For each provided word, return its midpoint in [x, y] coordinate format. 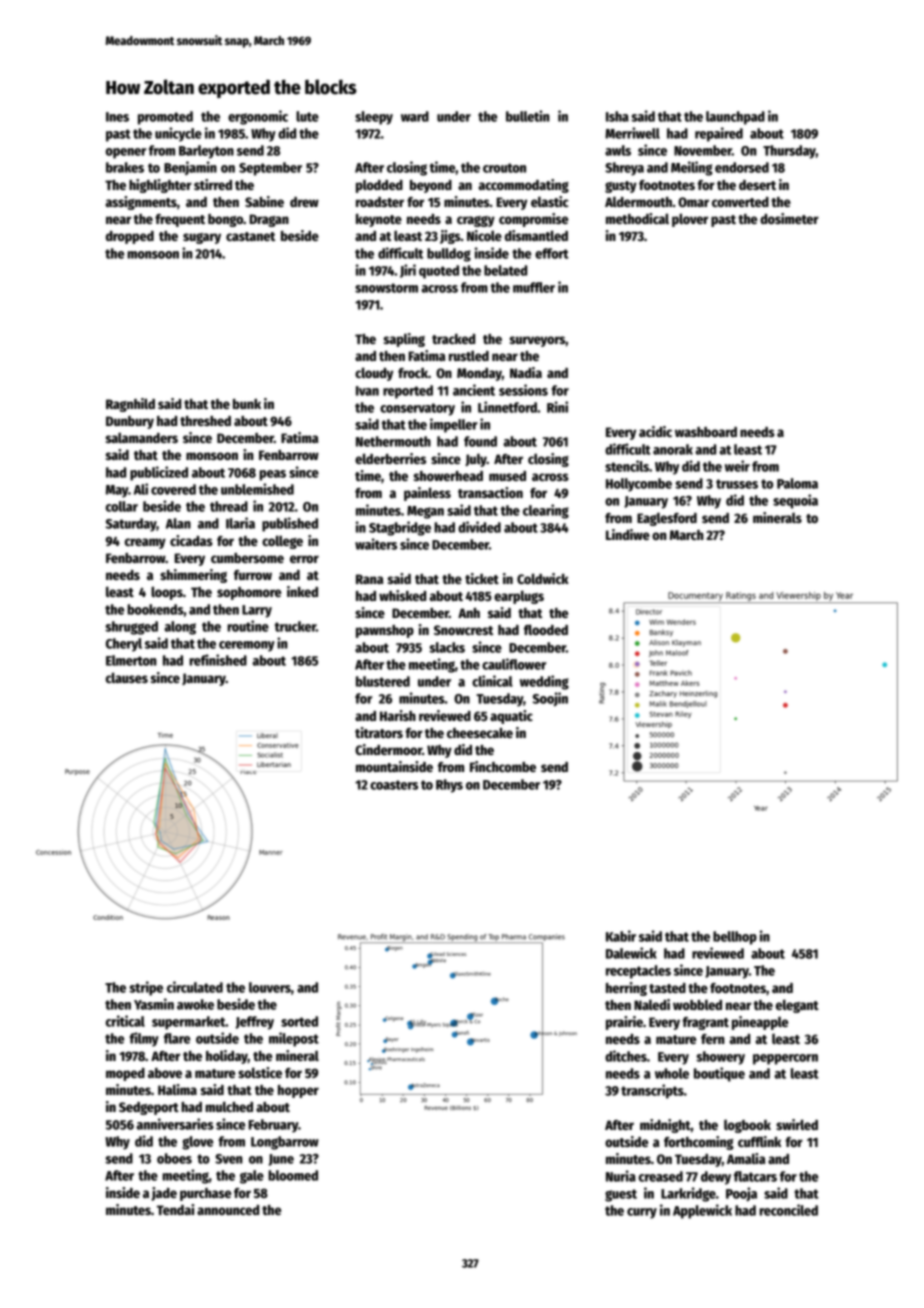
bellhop [735, 938]
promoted [165, 118]
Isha [617, 116]
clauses [127, 677]
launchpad [735, 118]
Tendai [175, 1209]
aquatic [511, 717]
